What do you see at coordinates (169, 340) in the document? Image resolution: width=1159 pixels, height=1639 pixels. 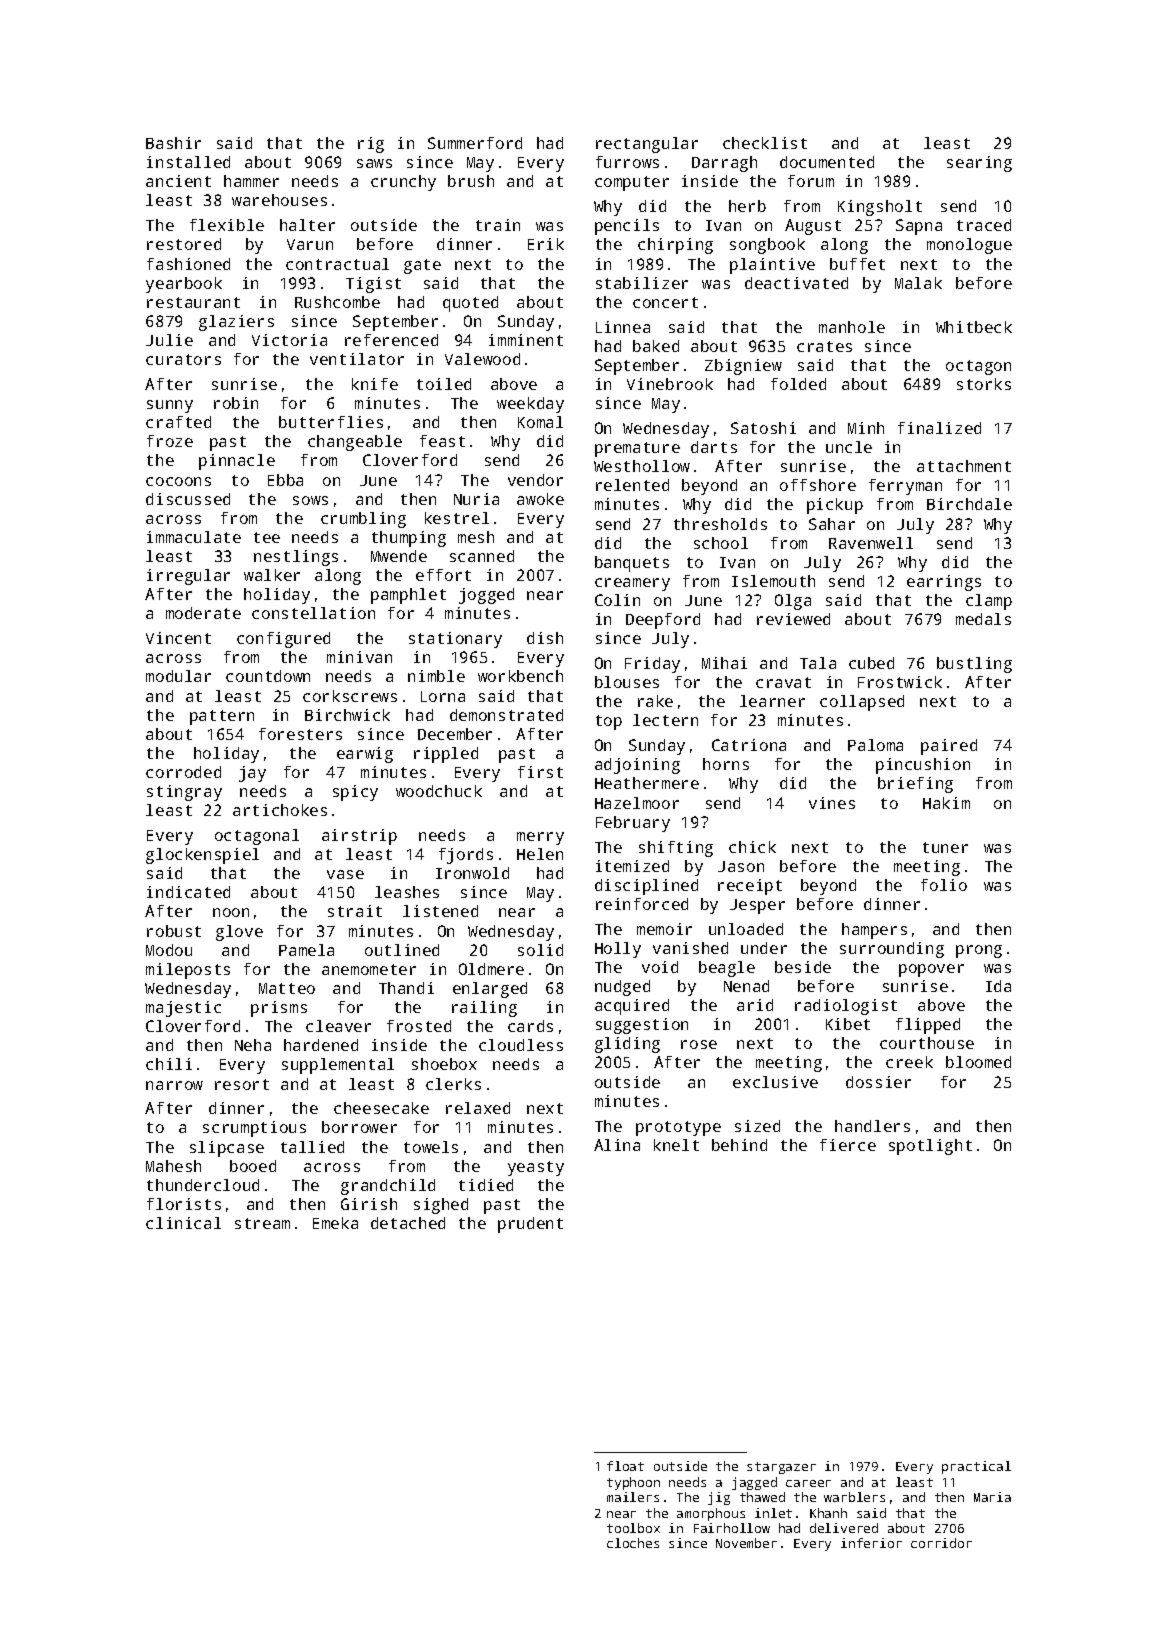 I see `Julie` at bounding box center [169, 340].
